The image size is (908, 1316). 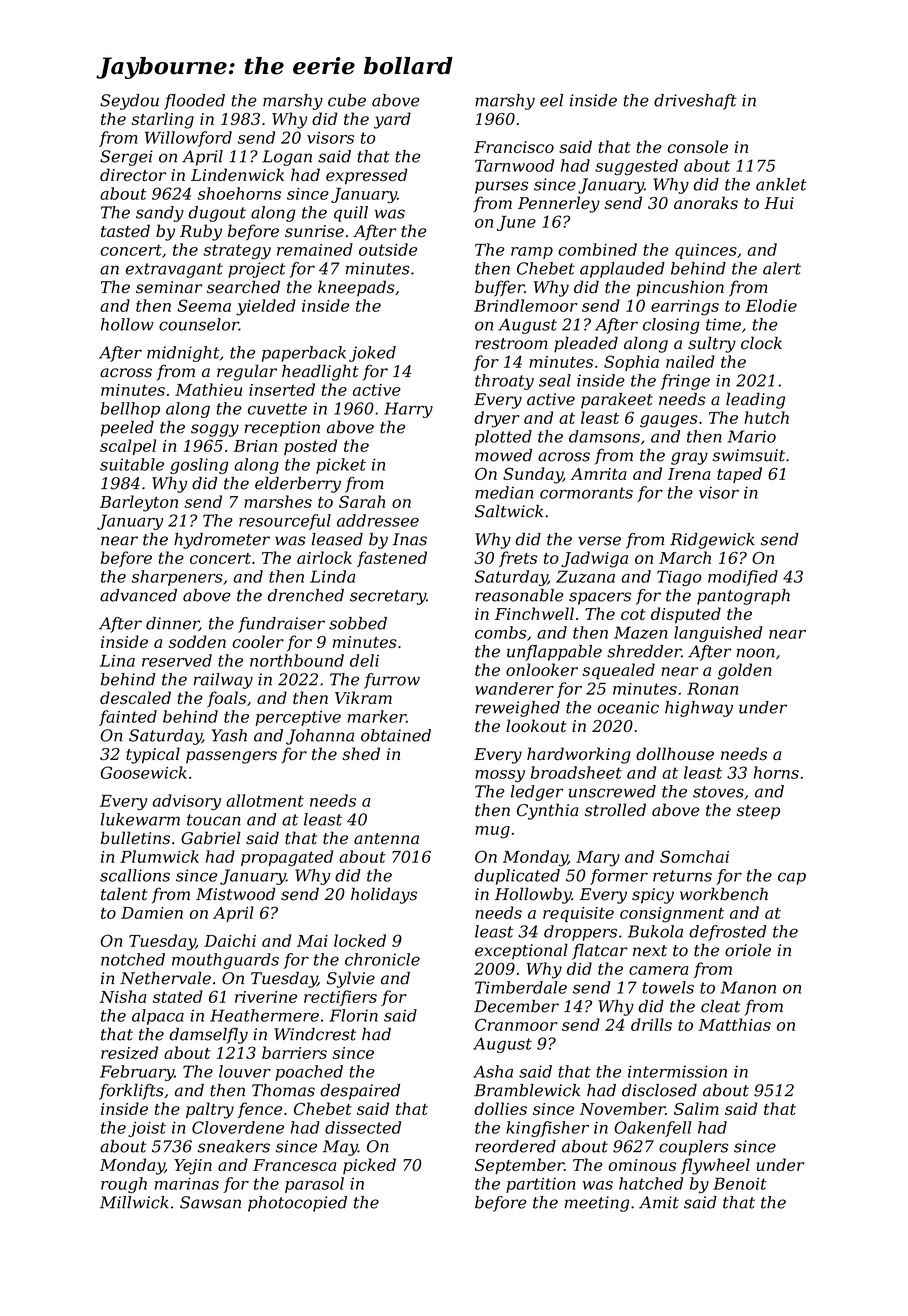 I want to click on Millwick, so click(x=134, y=1202).
